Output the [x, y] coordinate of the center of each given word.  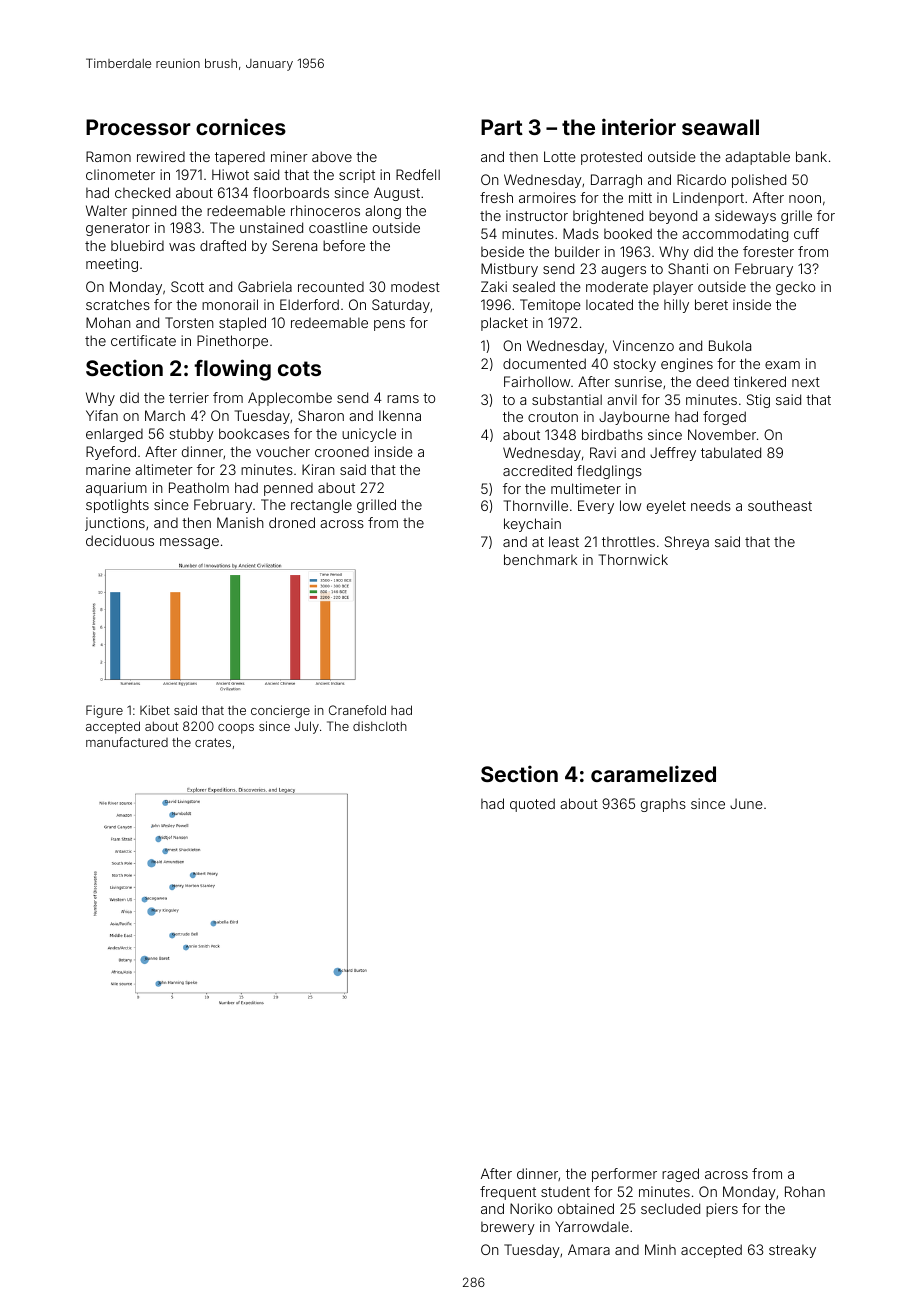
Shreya [687, 543]
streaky [792, 1251]
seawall [720, 127]
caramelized [653, 773]
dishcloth [380, 726]
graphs [663, 805]
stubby [191, 435]
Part [502, 127]
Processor [138, 127]
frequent [508, 1193]
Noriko [531, 1208]
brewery [508, 1228]
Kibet [155, 710]
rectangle [321, 506]
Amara [589, 1249]
